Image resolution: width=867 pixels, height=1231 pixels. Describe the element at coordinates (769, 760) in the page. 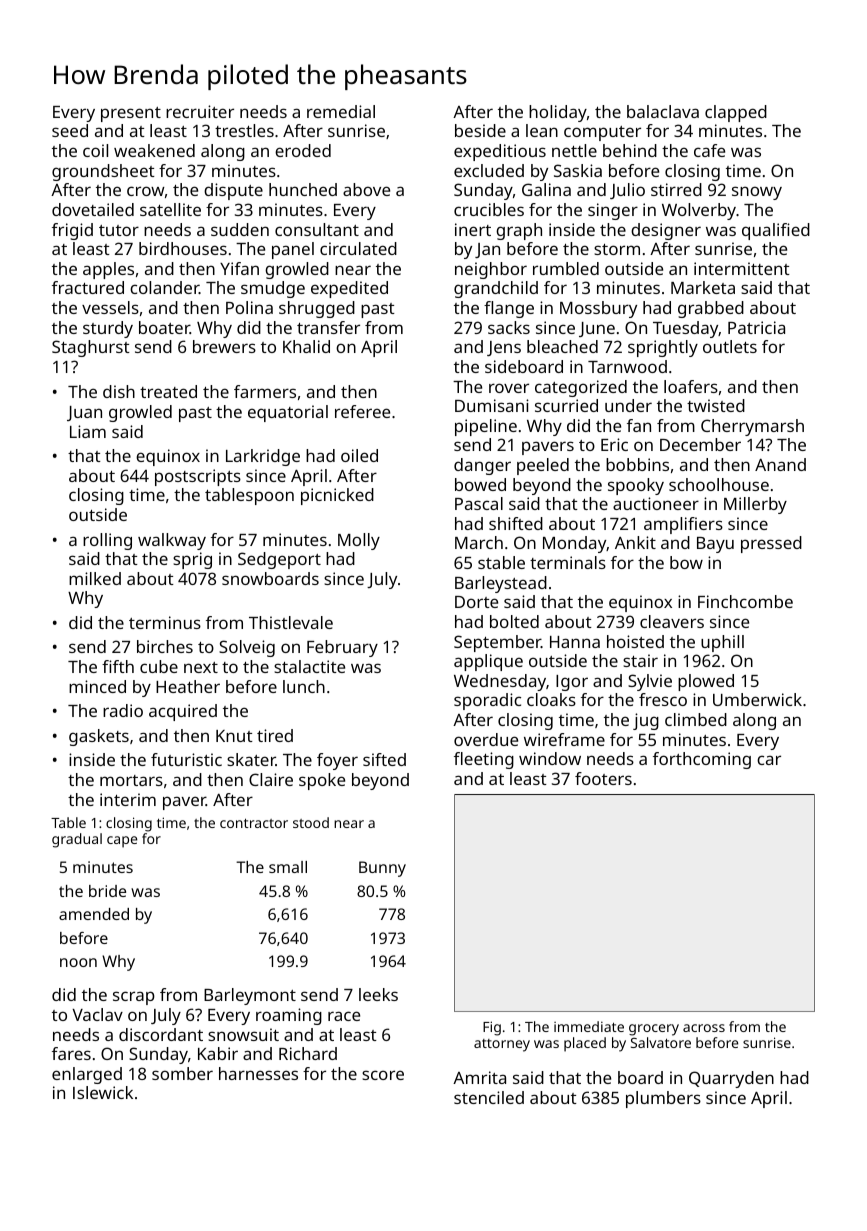

I see `car` at that location.
